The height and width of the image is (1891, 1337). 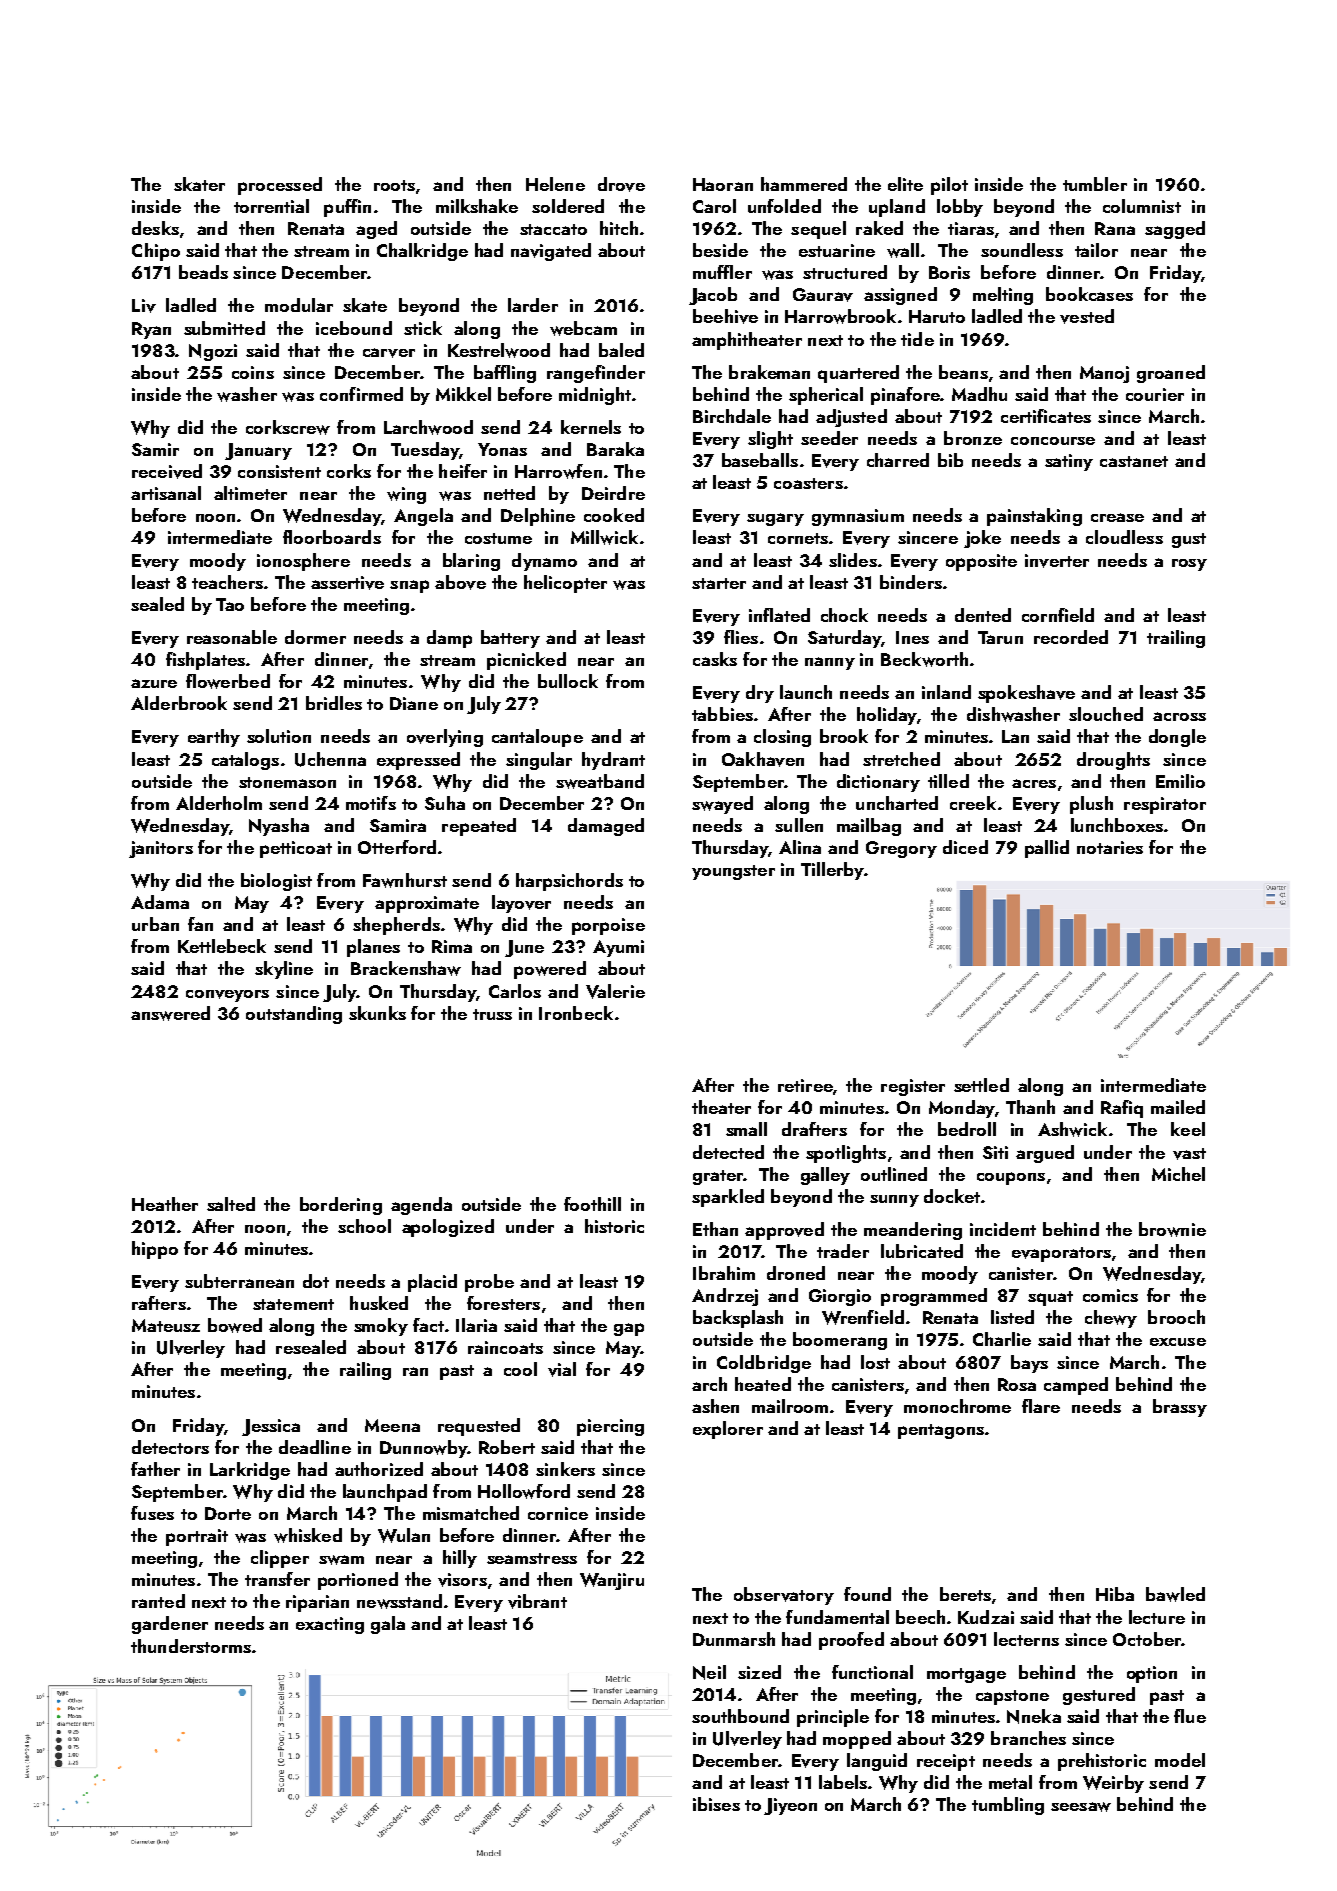 What do you see at coordinates (965, 847) in the image?
I see `diced` at bounding box center [965, 847].
